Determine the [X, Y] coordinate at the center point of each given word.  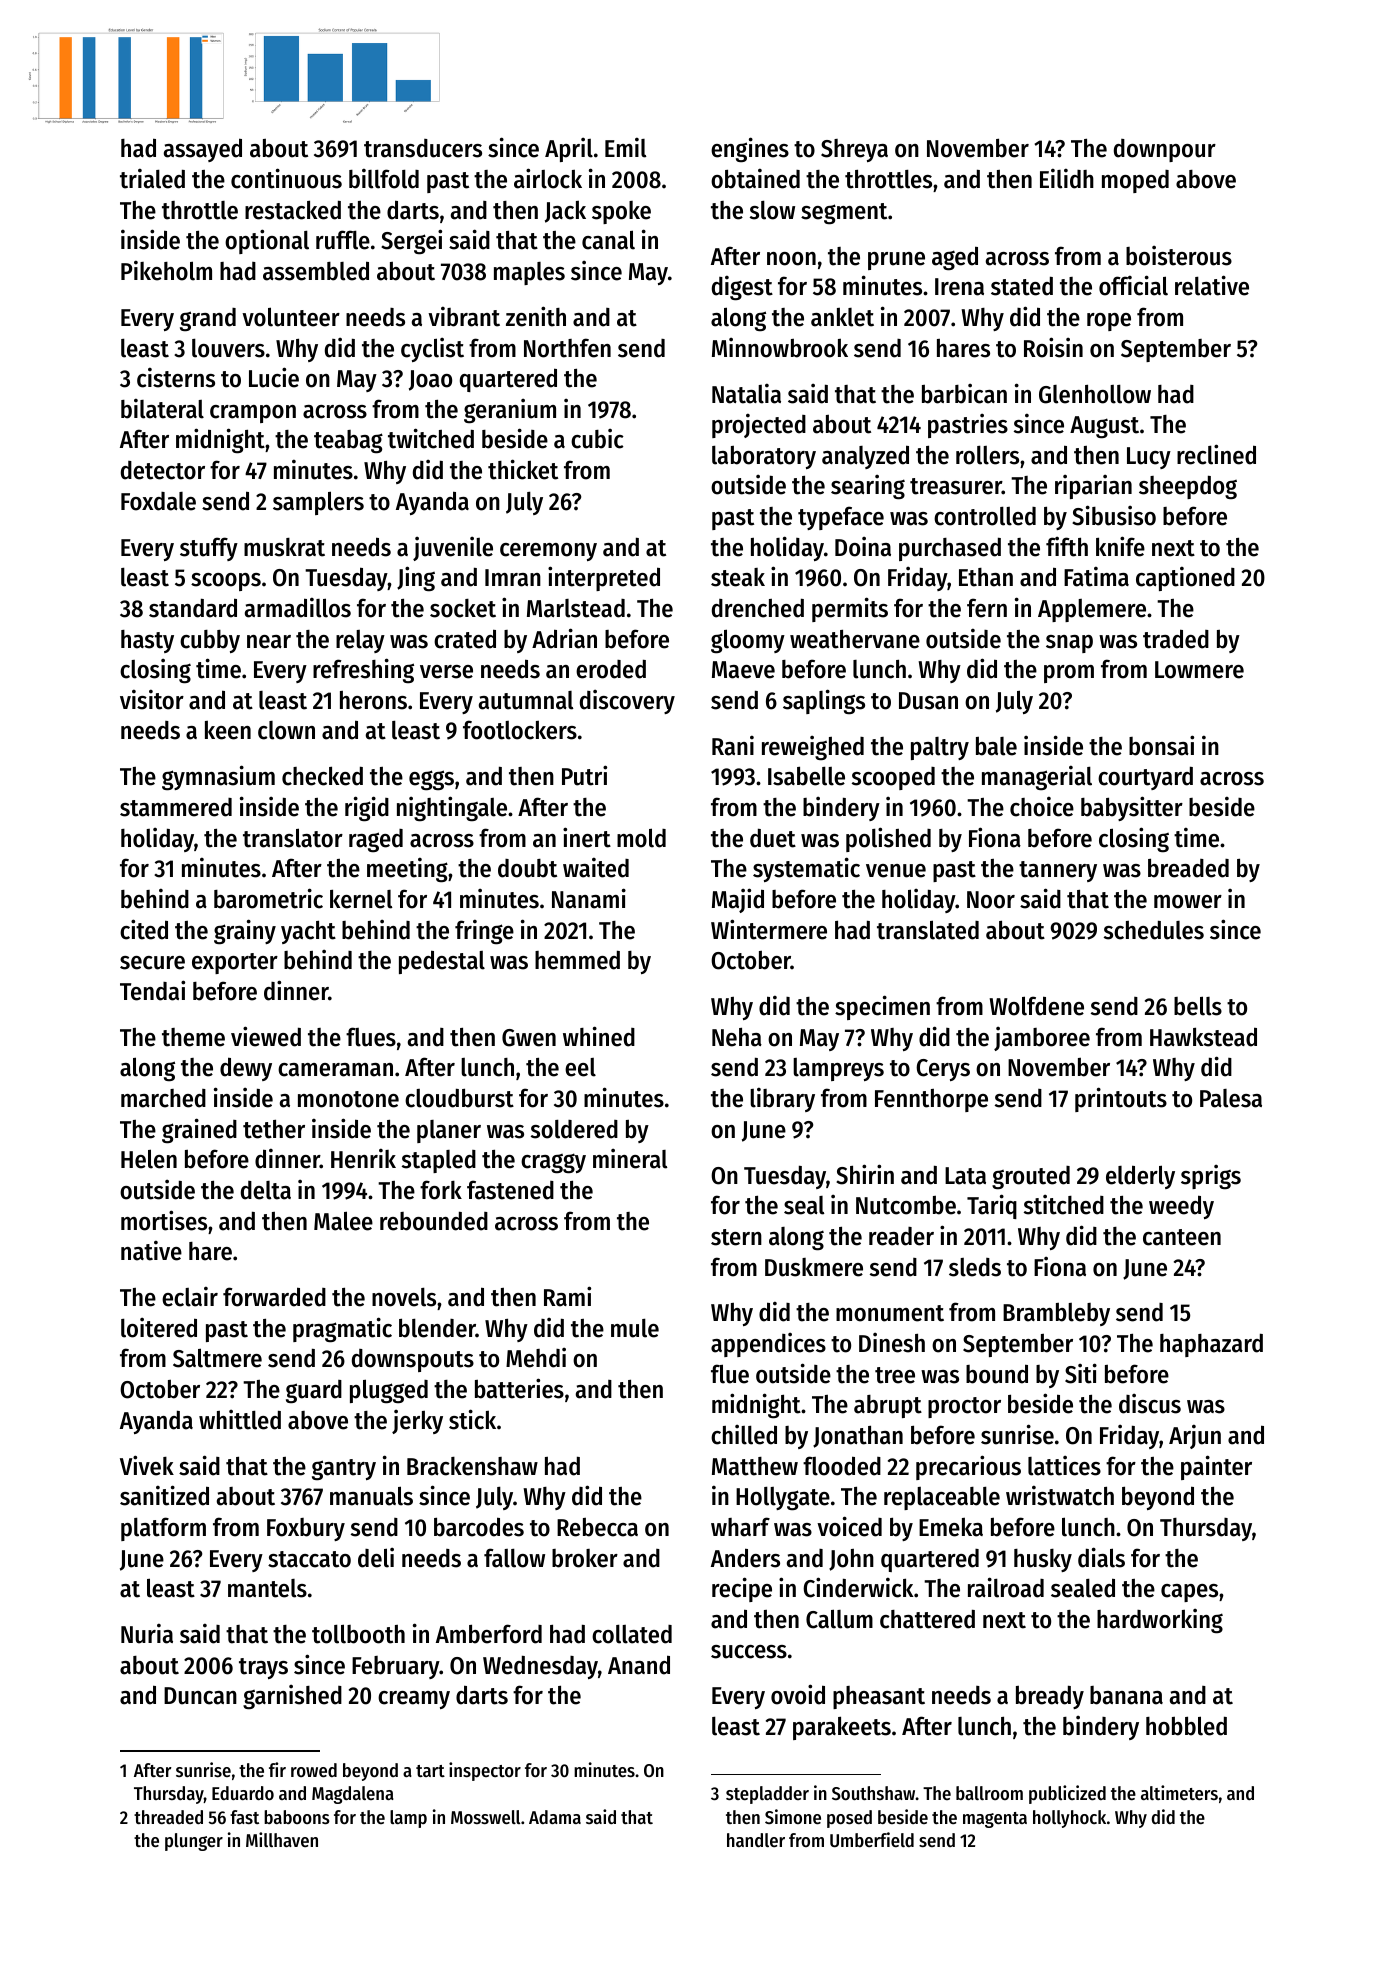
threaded [168, 1817]
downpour [1165, 150]
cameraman [335, 1070]
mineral [630, 1158]
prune [896, 261]
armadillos [298, 607]
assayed [203, 150]
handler [756, 1840]
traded [1176, 639]
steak [738, 577]
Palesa [1231, 1098]
